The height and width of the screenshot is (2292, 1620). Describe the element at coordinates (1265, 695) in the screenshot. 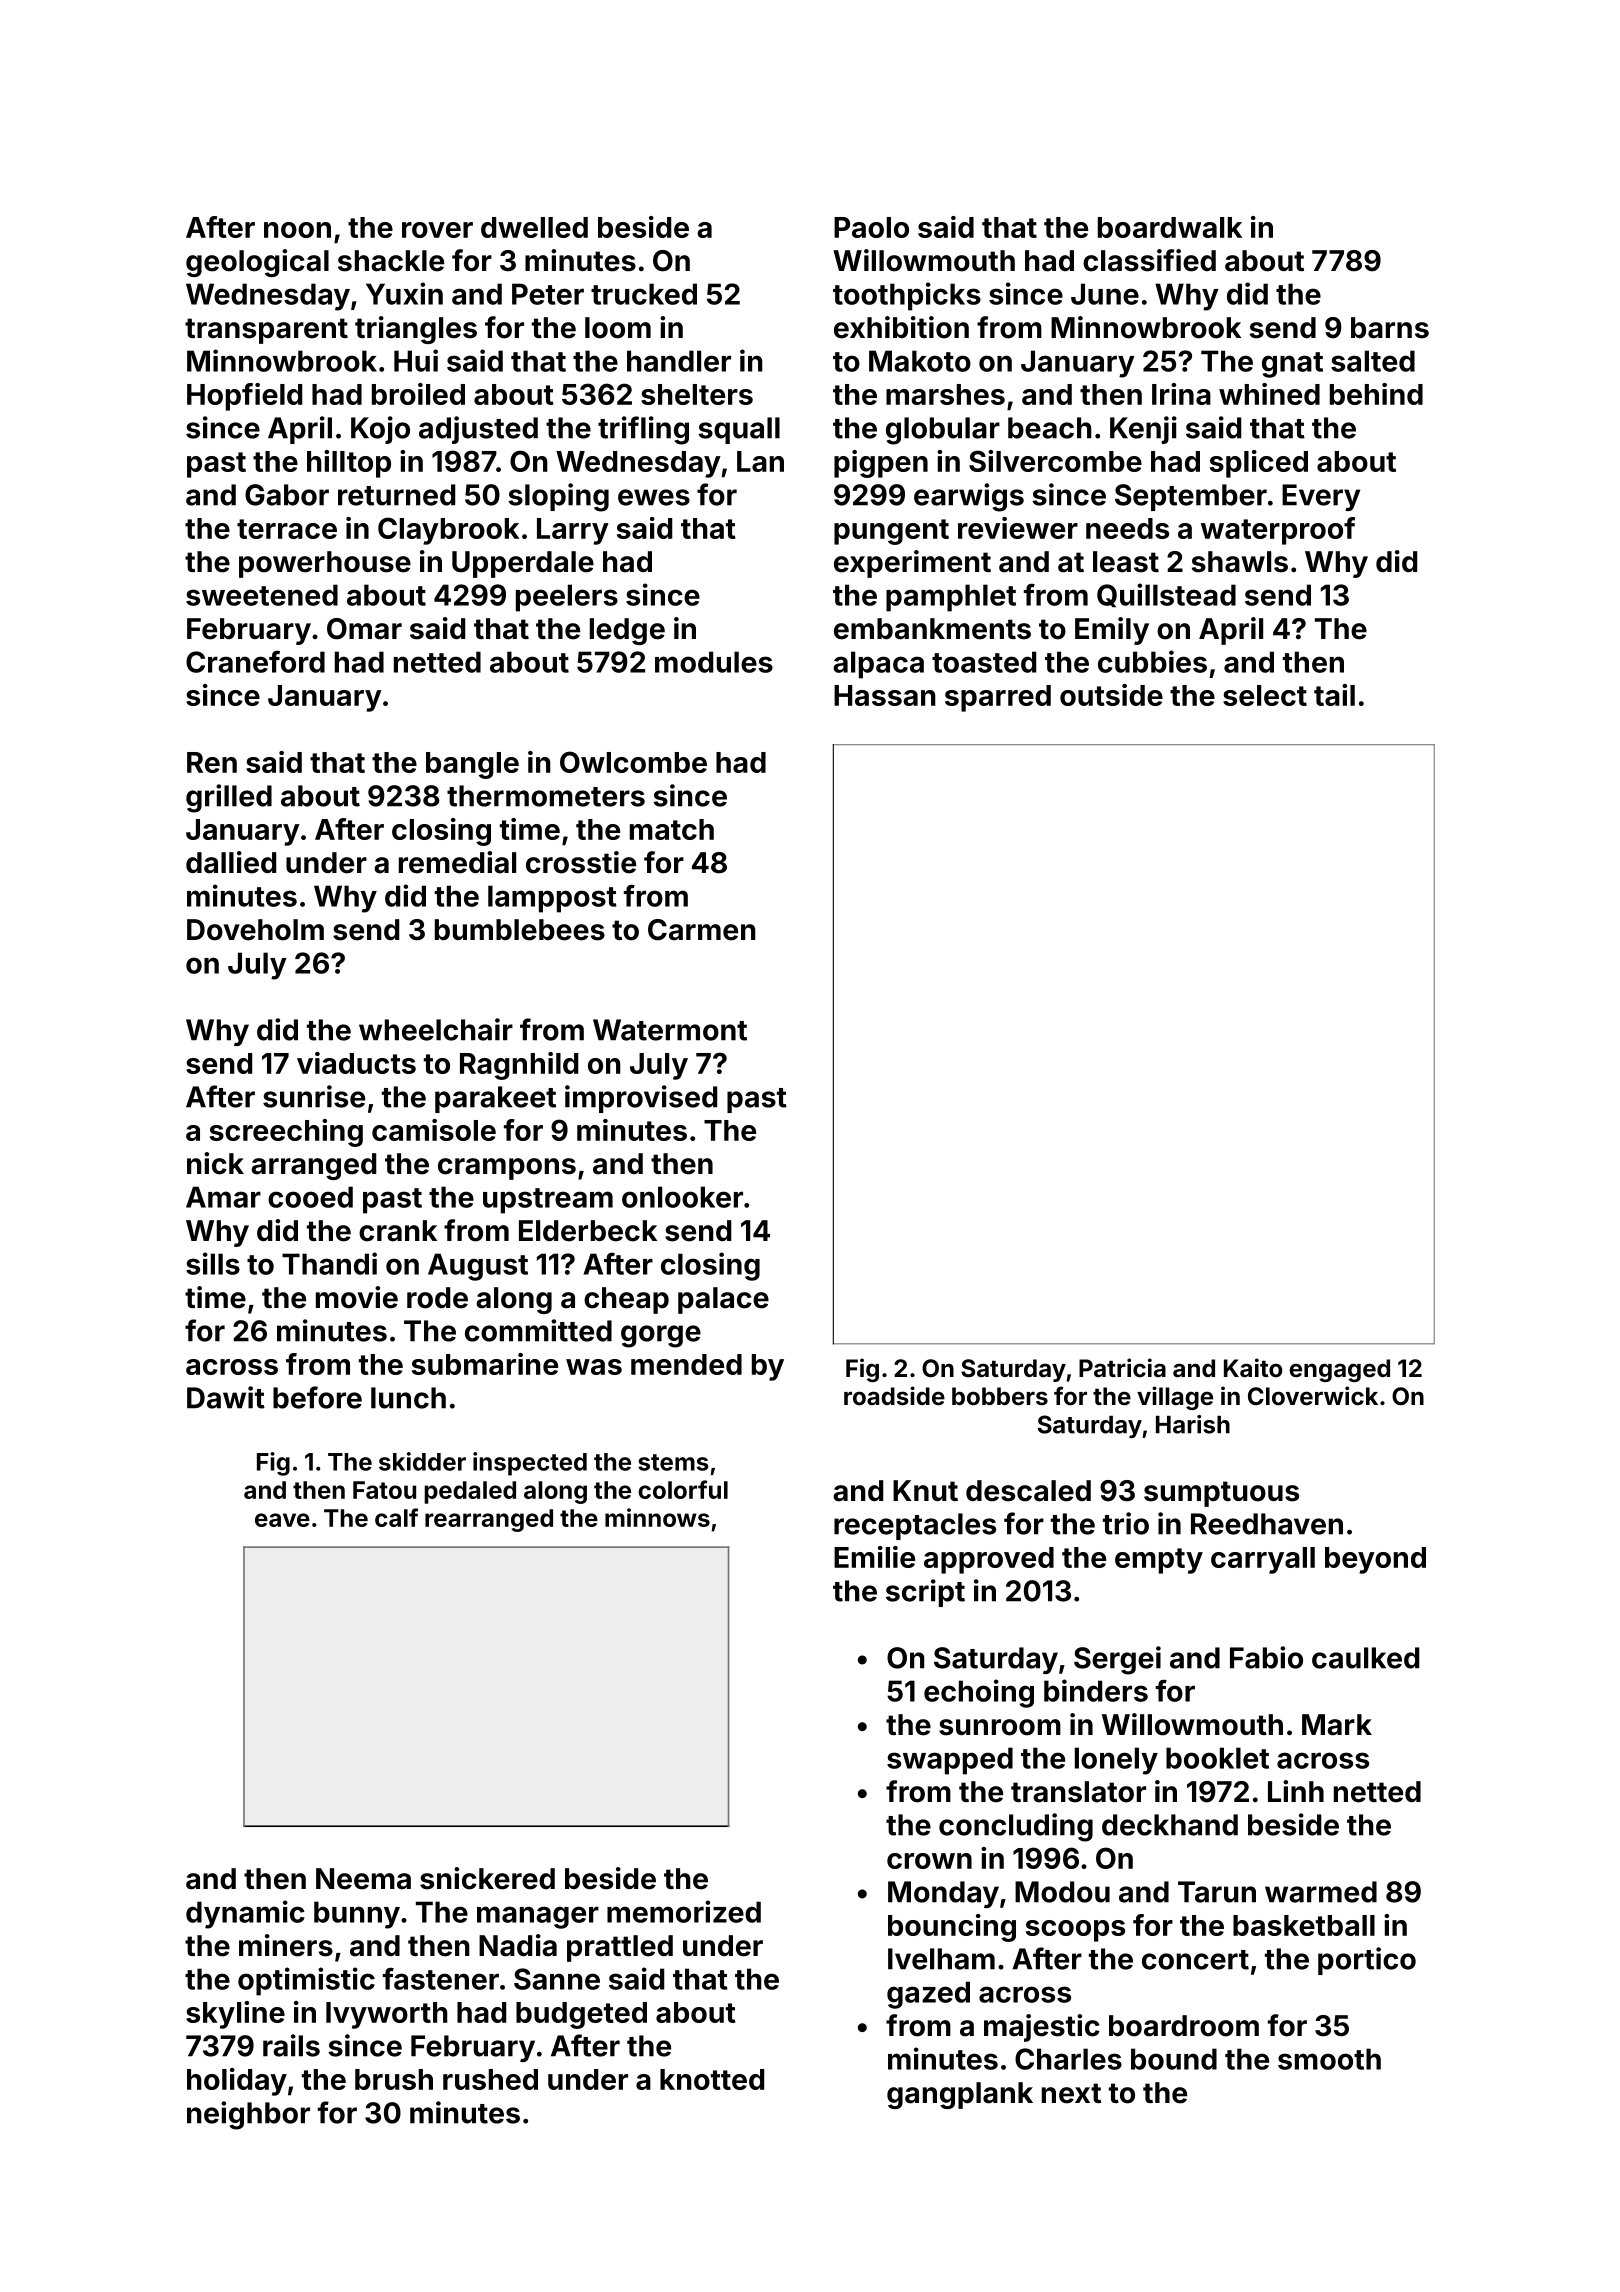

I see `select` at that location.
